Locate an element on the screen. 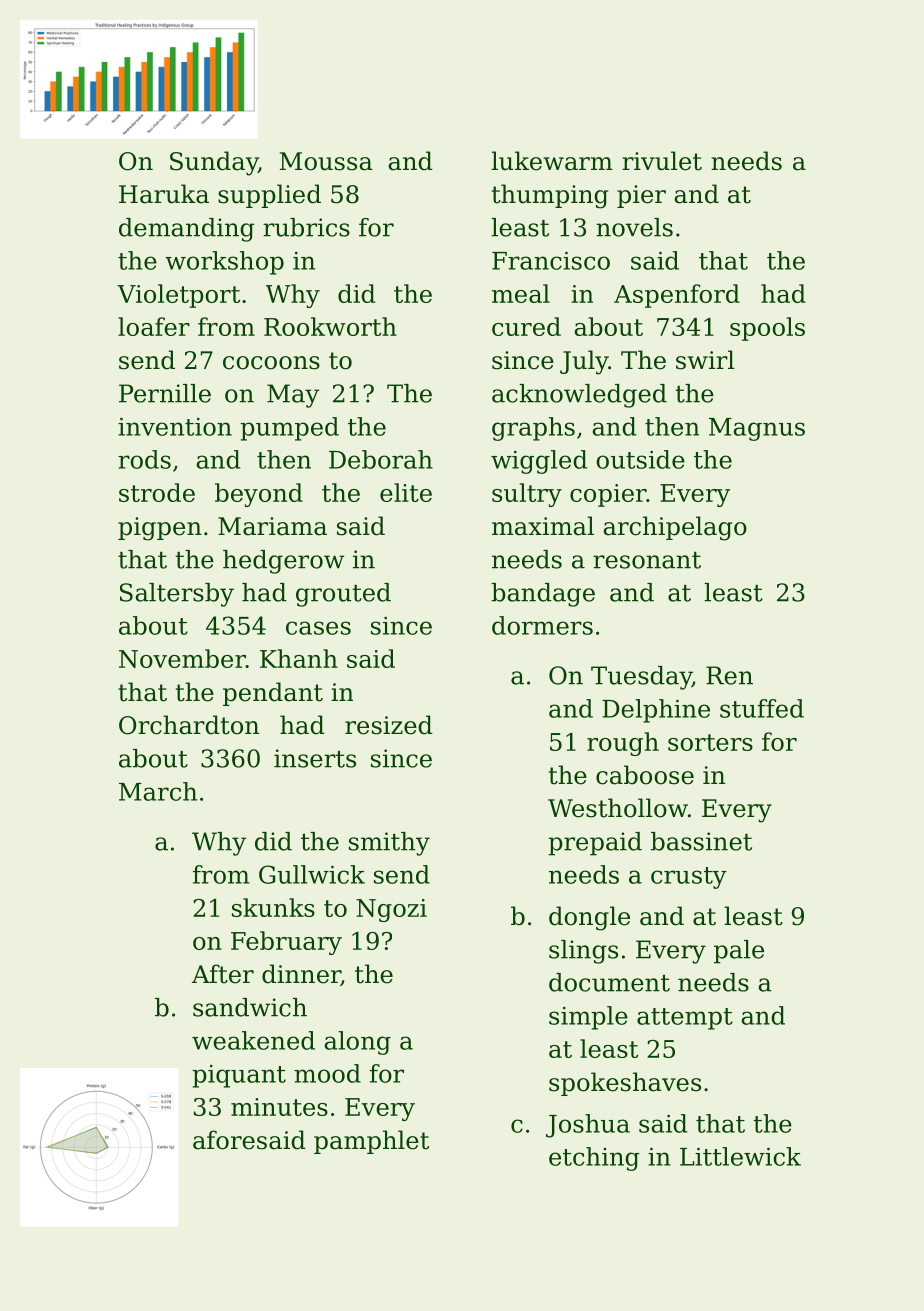  Deborah is located at coordinates (381, 459).
